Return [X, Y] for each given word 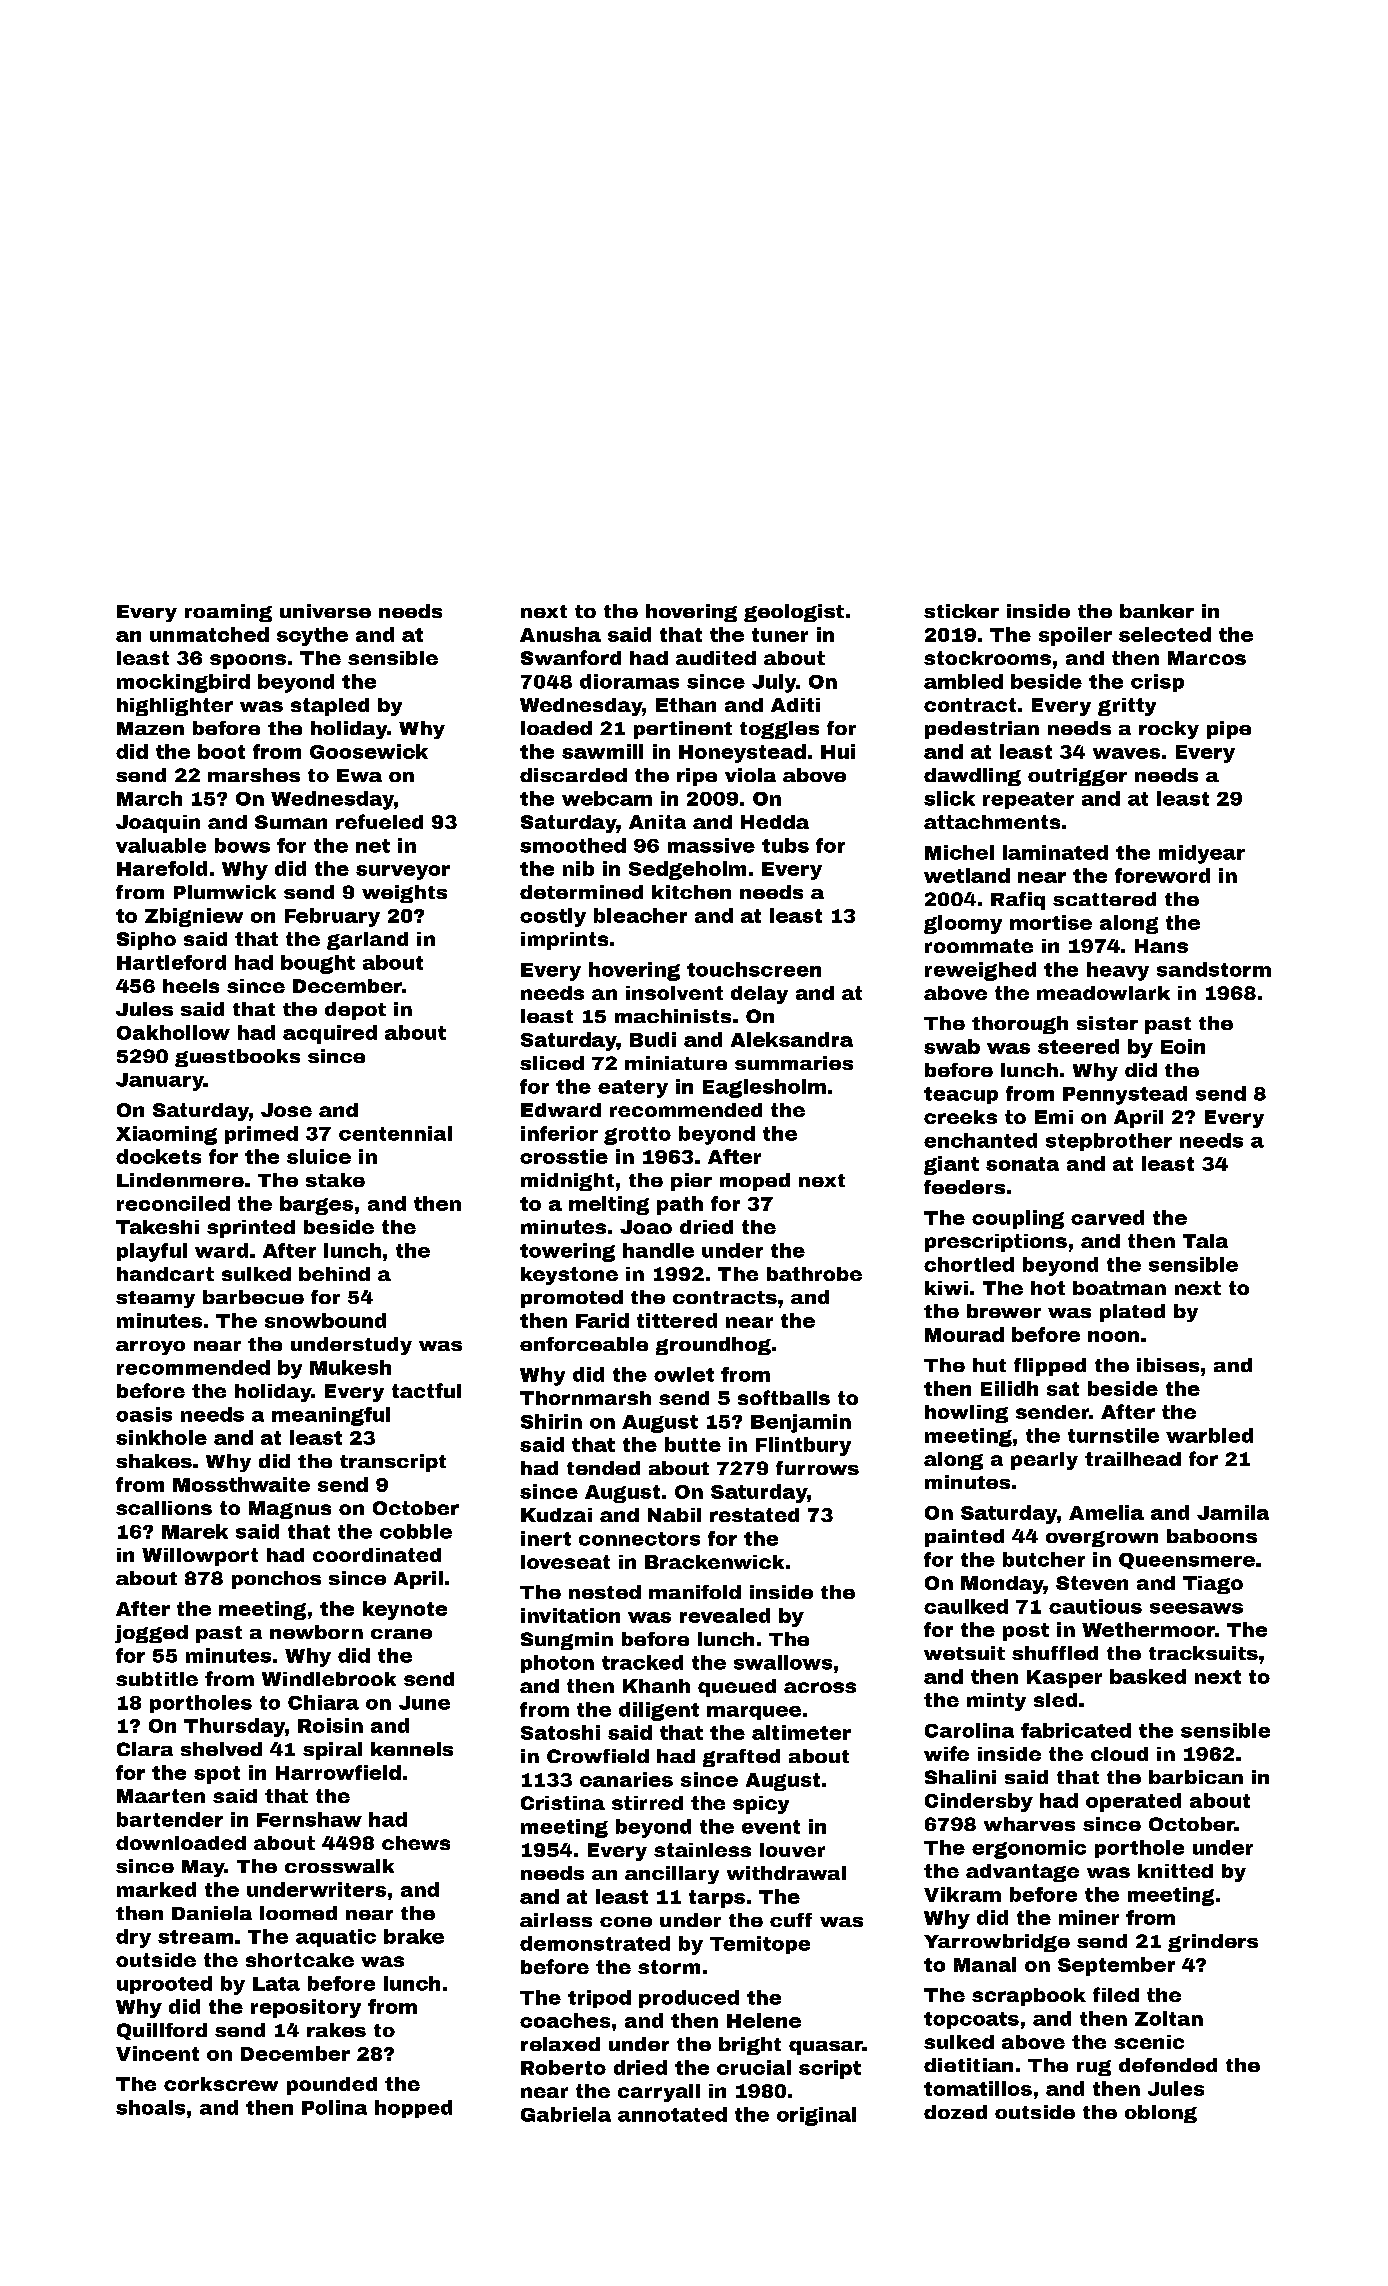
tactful [426, 1390]
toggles [779, 730]
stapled [330, 707]
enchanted [980, 1140]
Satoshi [560, 1732]
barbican [1196, 1777]
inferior [559, 1133]
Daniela [212, 1913]
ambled [963, 681]
